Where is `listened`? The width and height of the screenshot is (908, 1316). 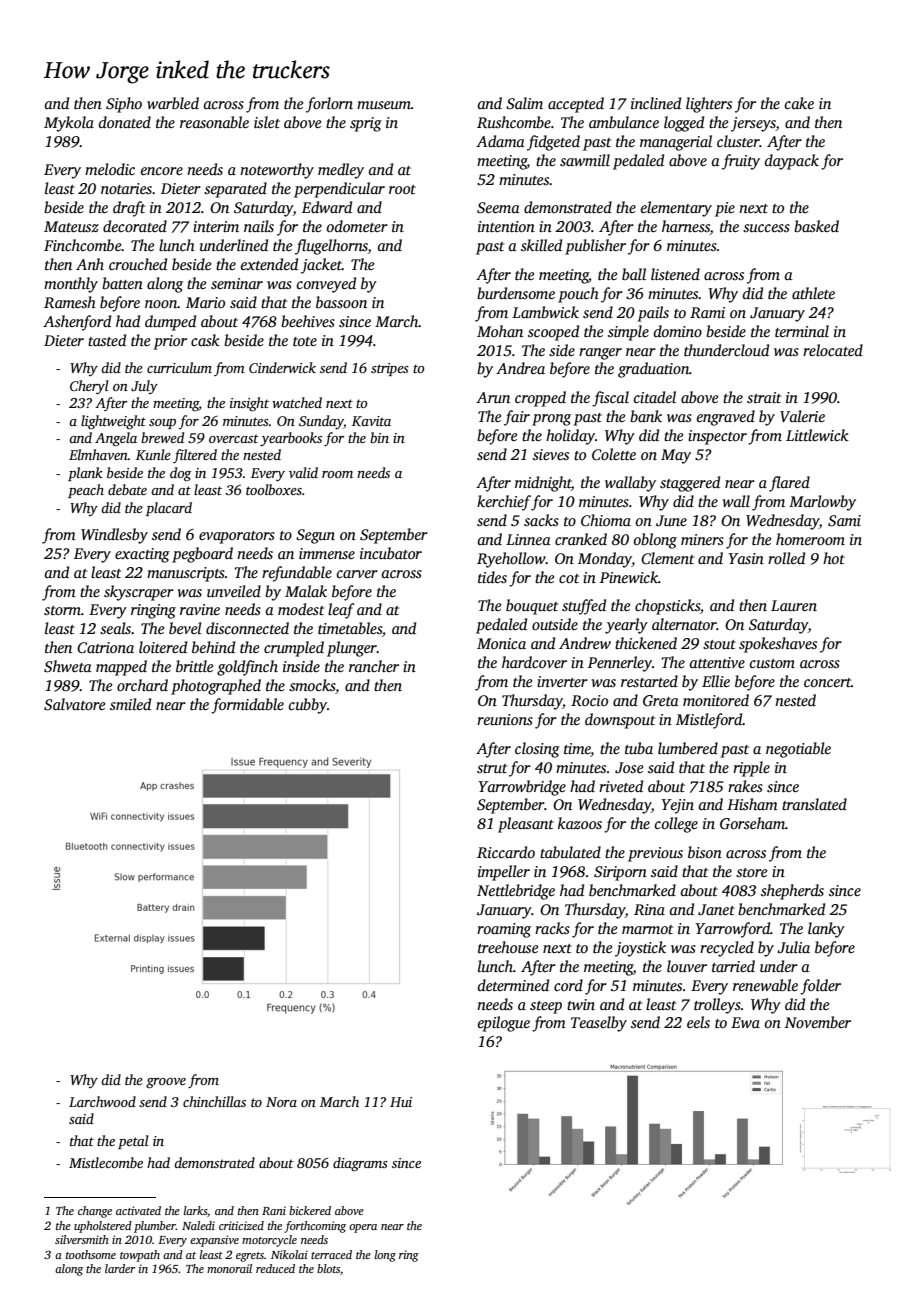 listened is located at coordinates (675, 274).
